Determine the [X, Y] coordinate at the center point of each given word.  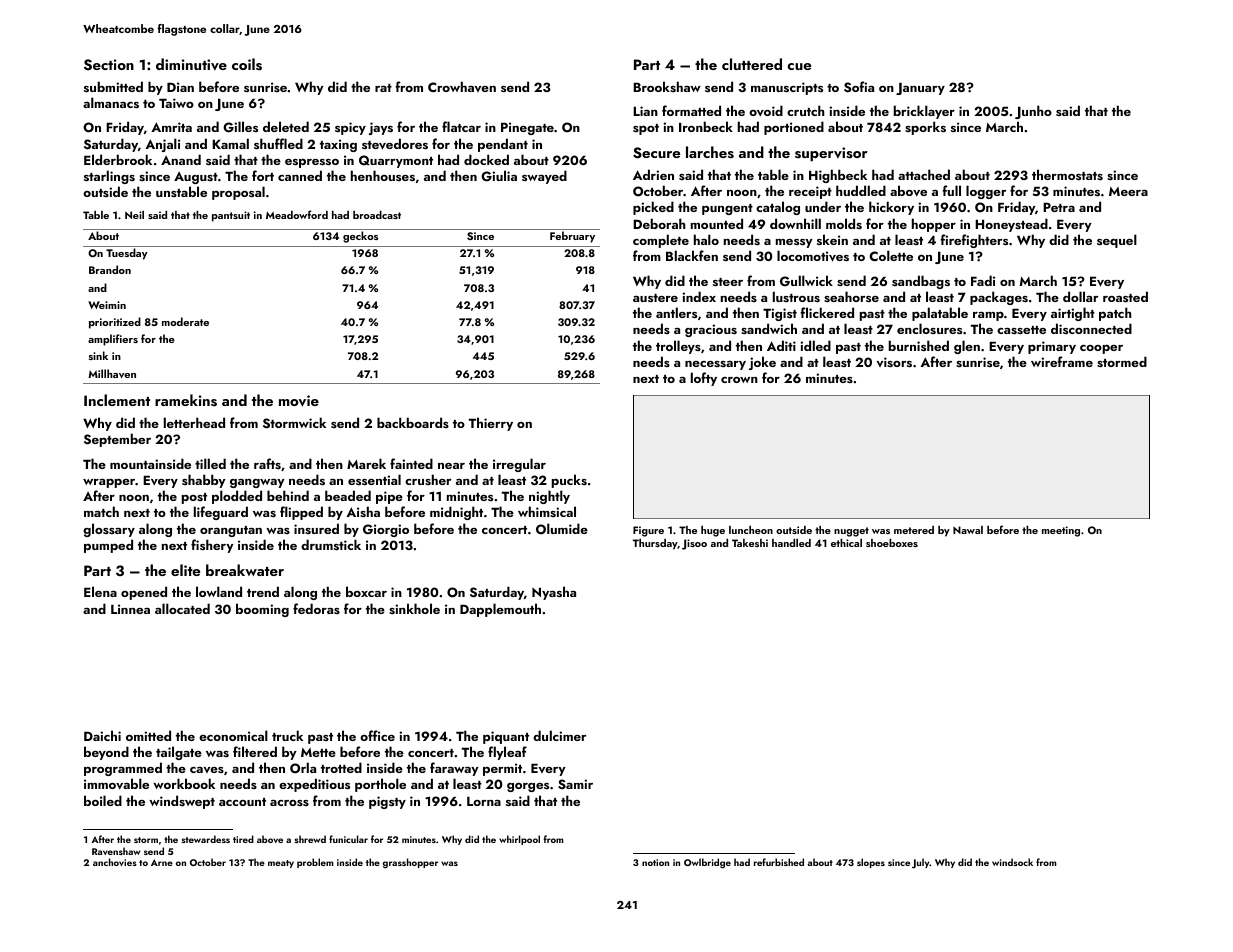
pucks [569, 481]
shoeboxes [892, 542]
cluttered [752, 64]
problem [315, 863]
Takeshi [750, 543]
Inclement [117, 400]
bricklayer [924, 112]
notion [655, 862]
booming [262, 610]
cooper [1101, 349]
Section [109, 65]
